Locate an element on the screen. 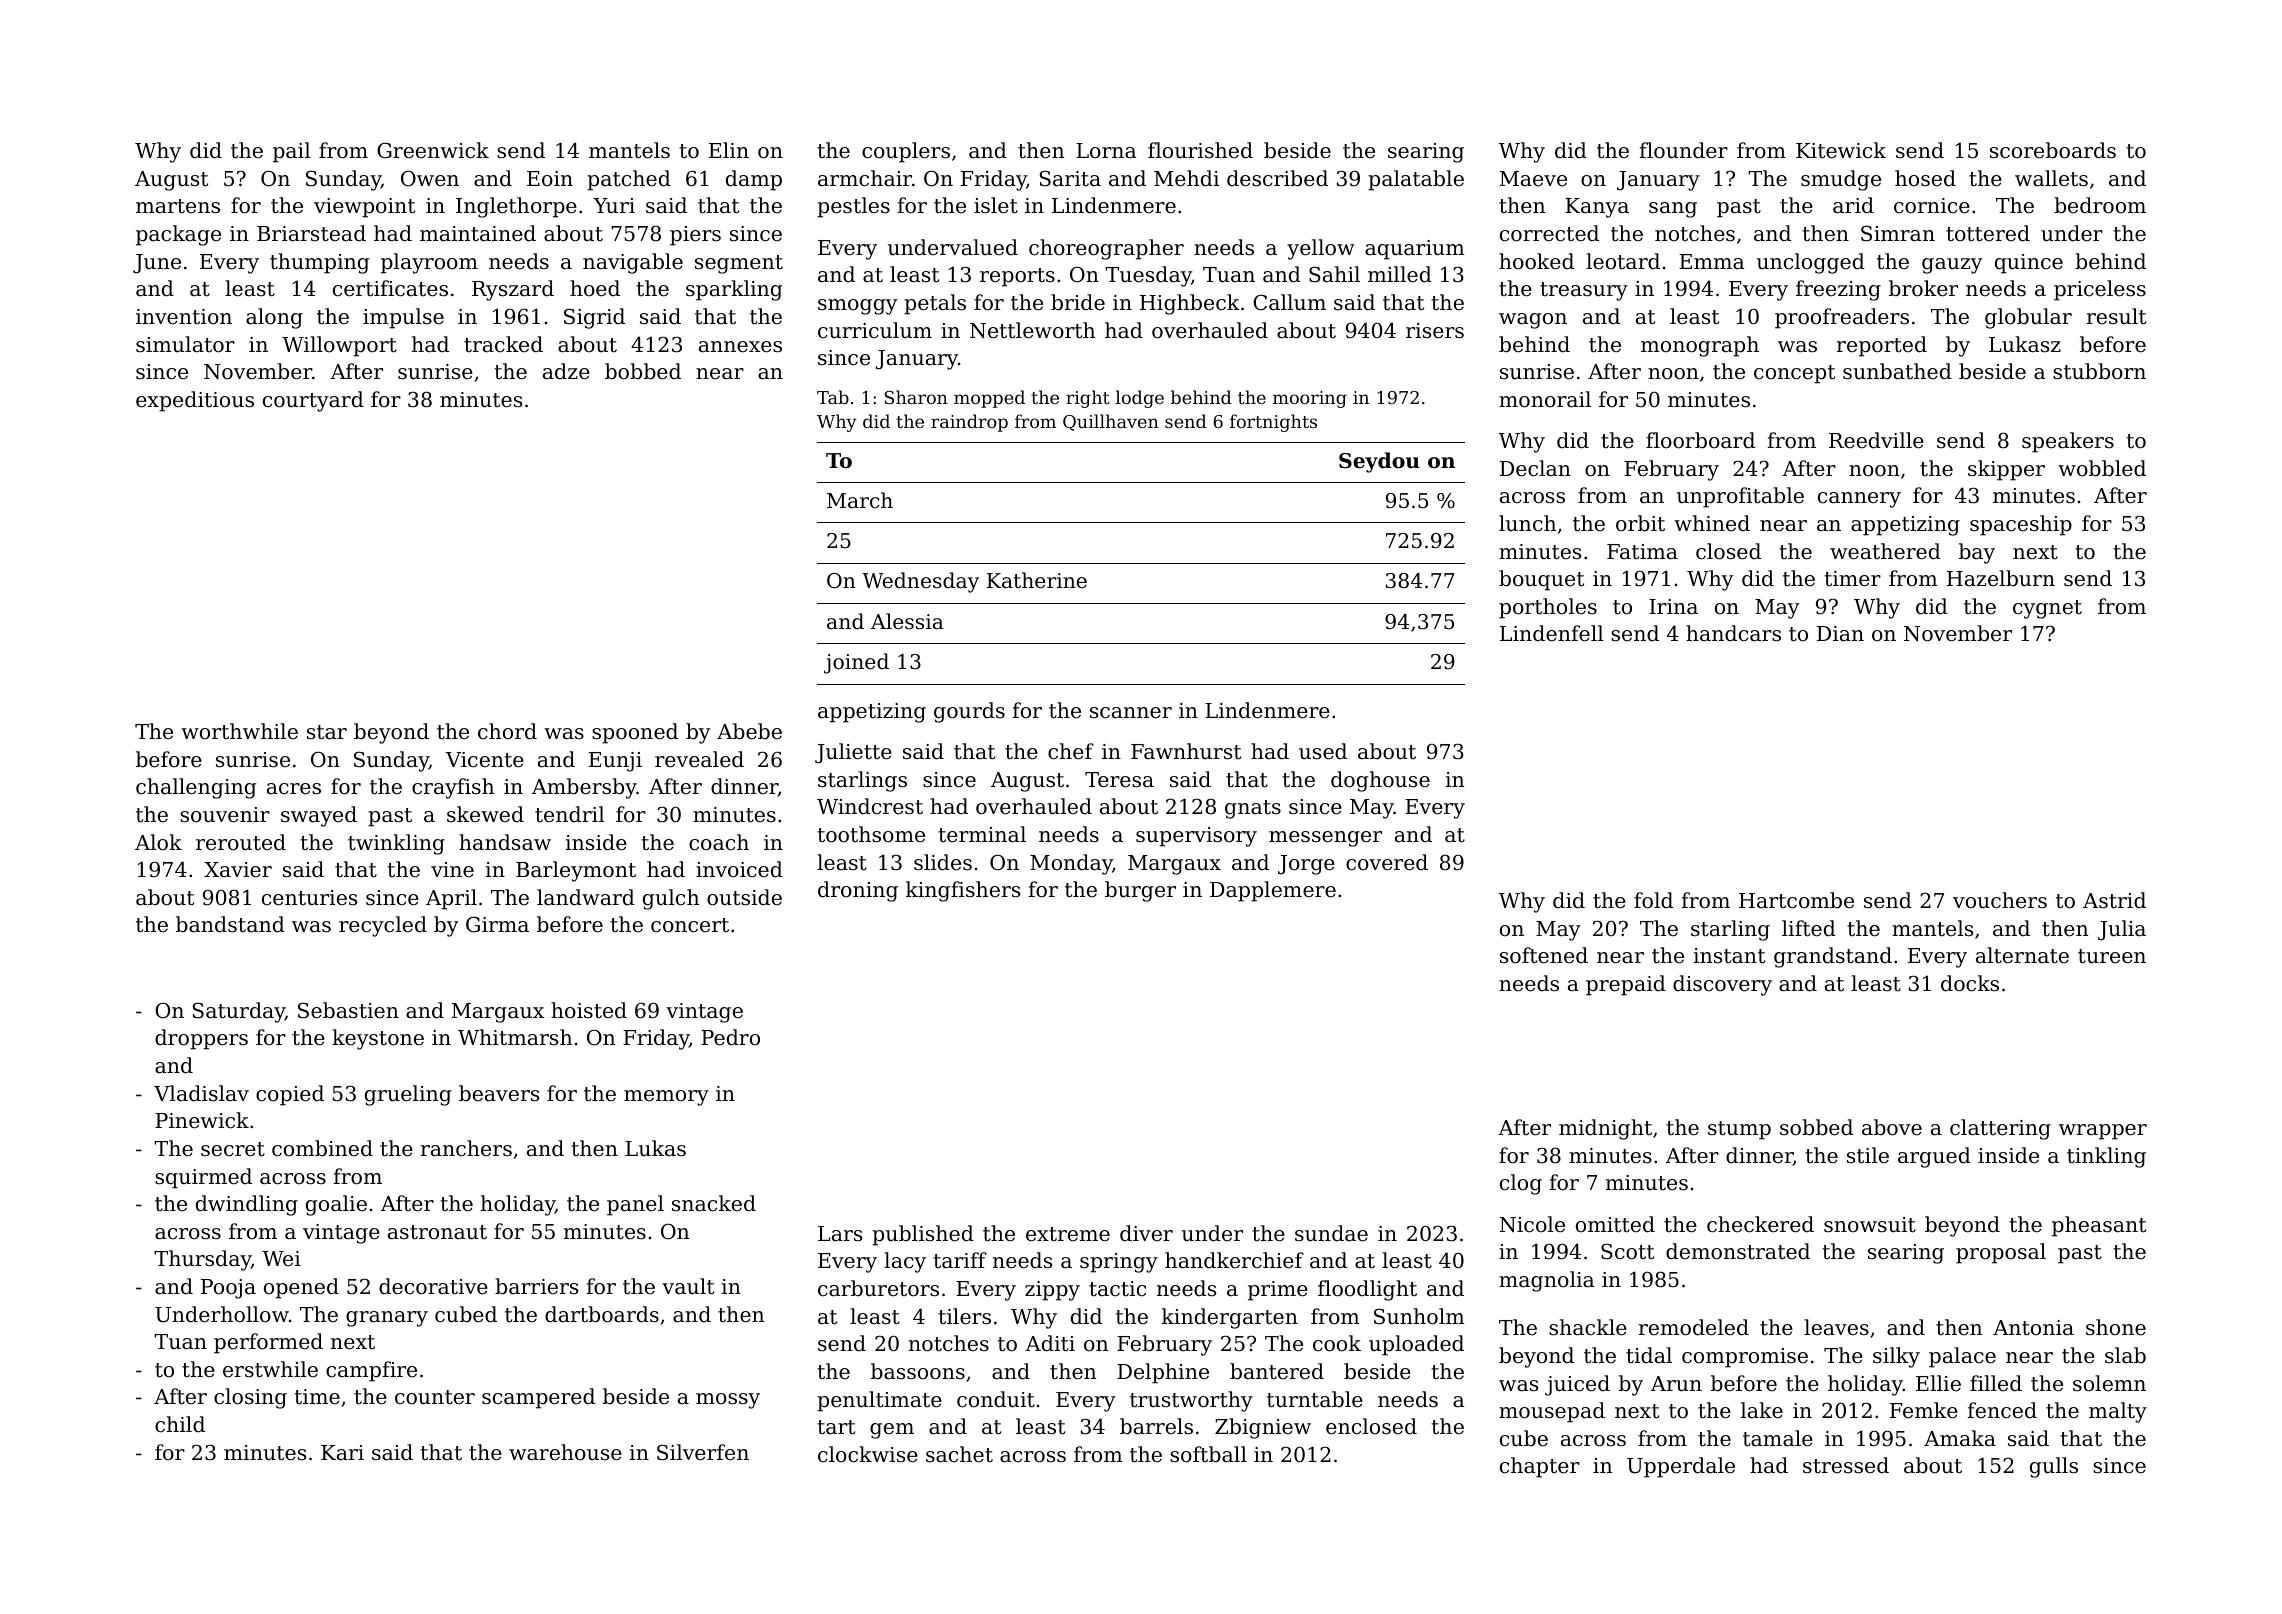 The height and width of the screenshot is (1614, 2282). courtyard is located at coordinates (313, 401).
